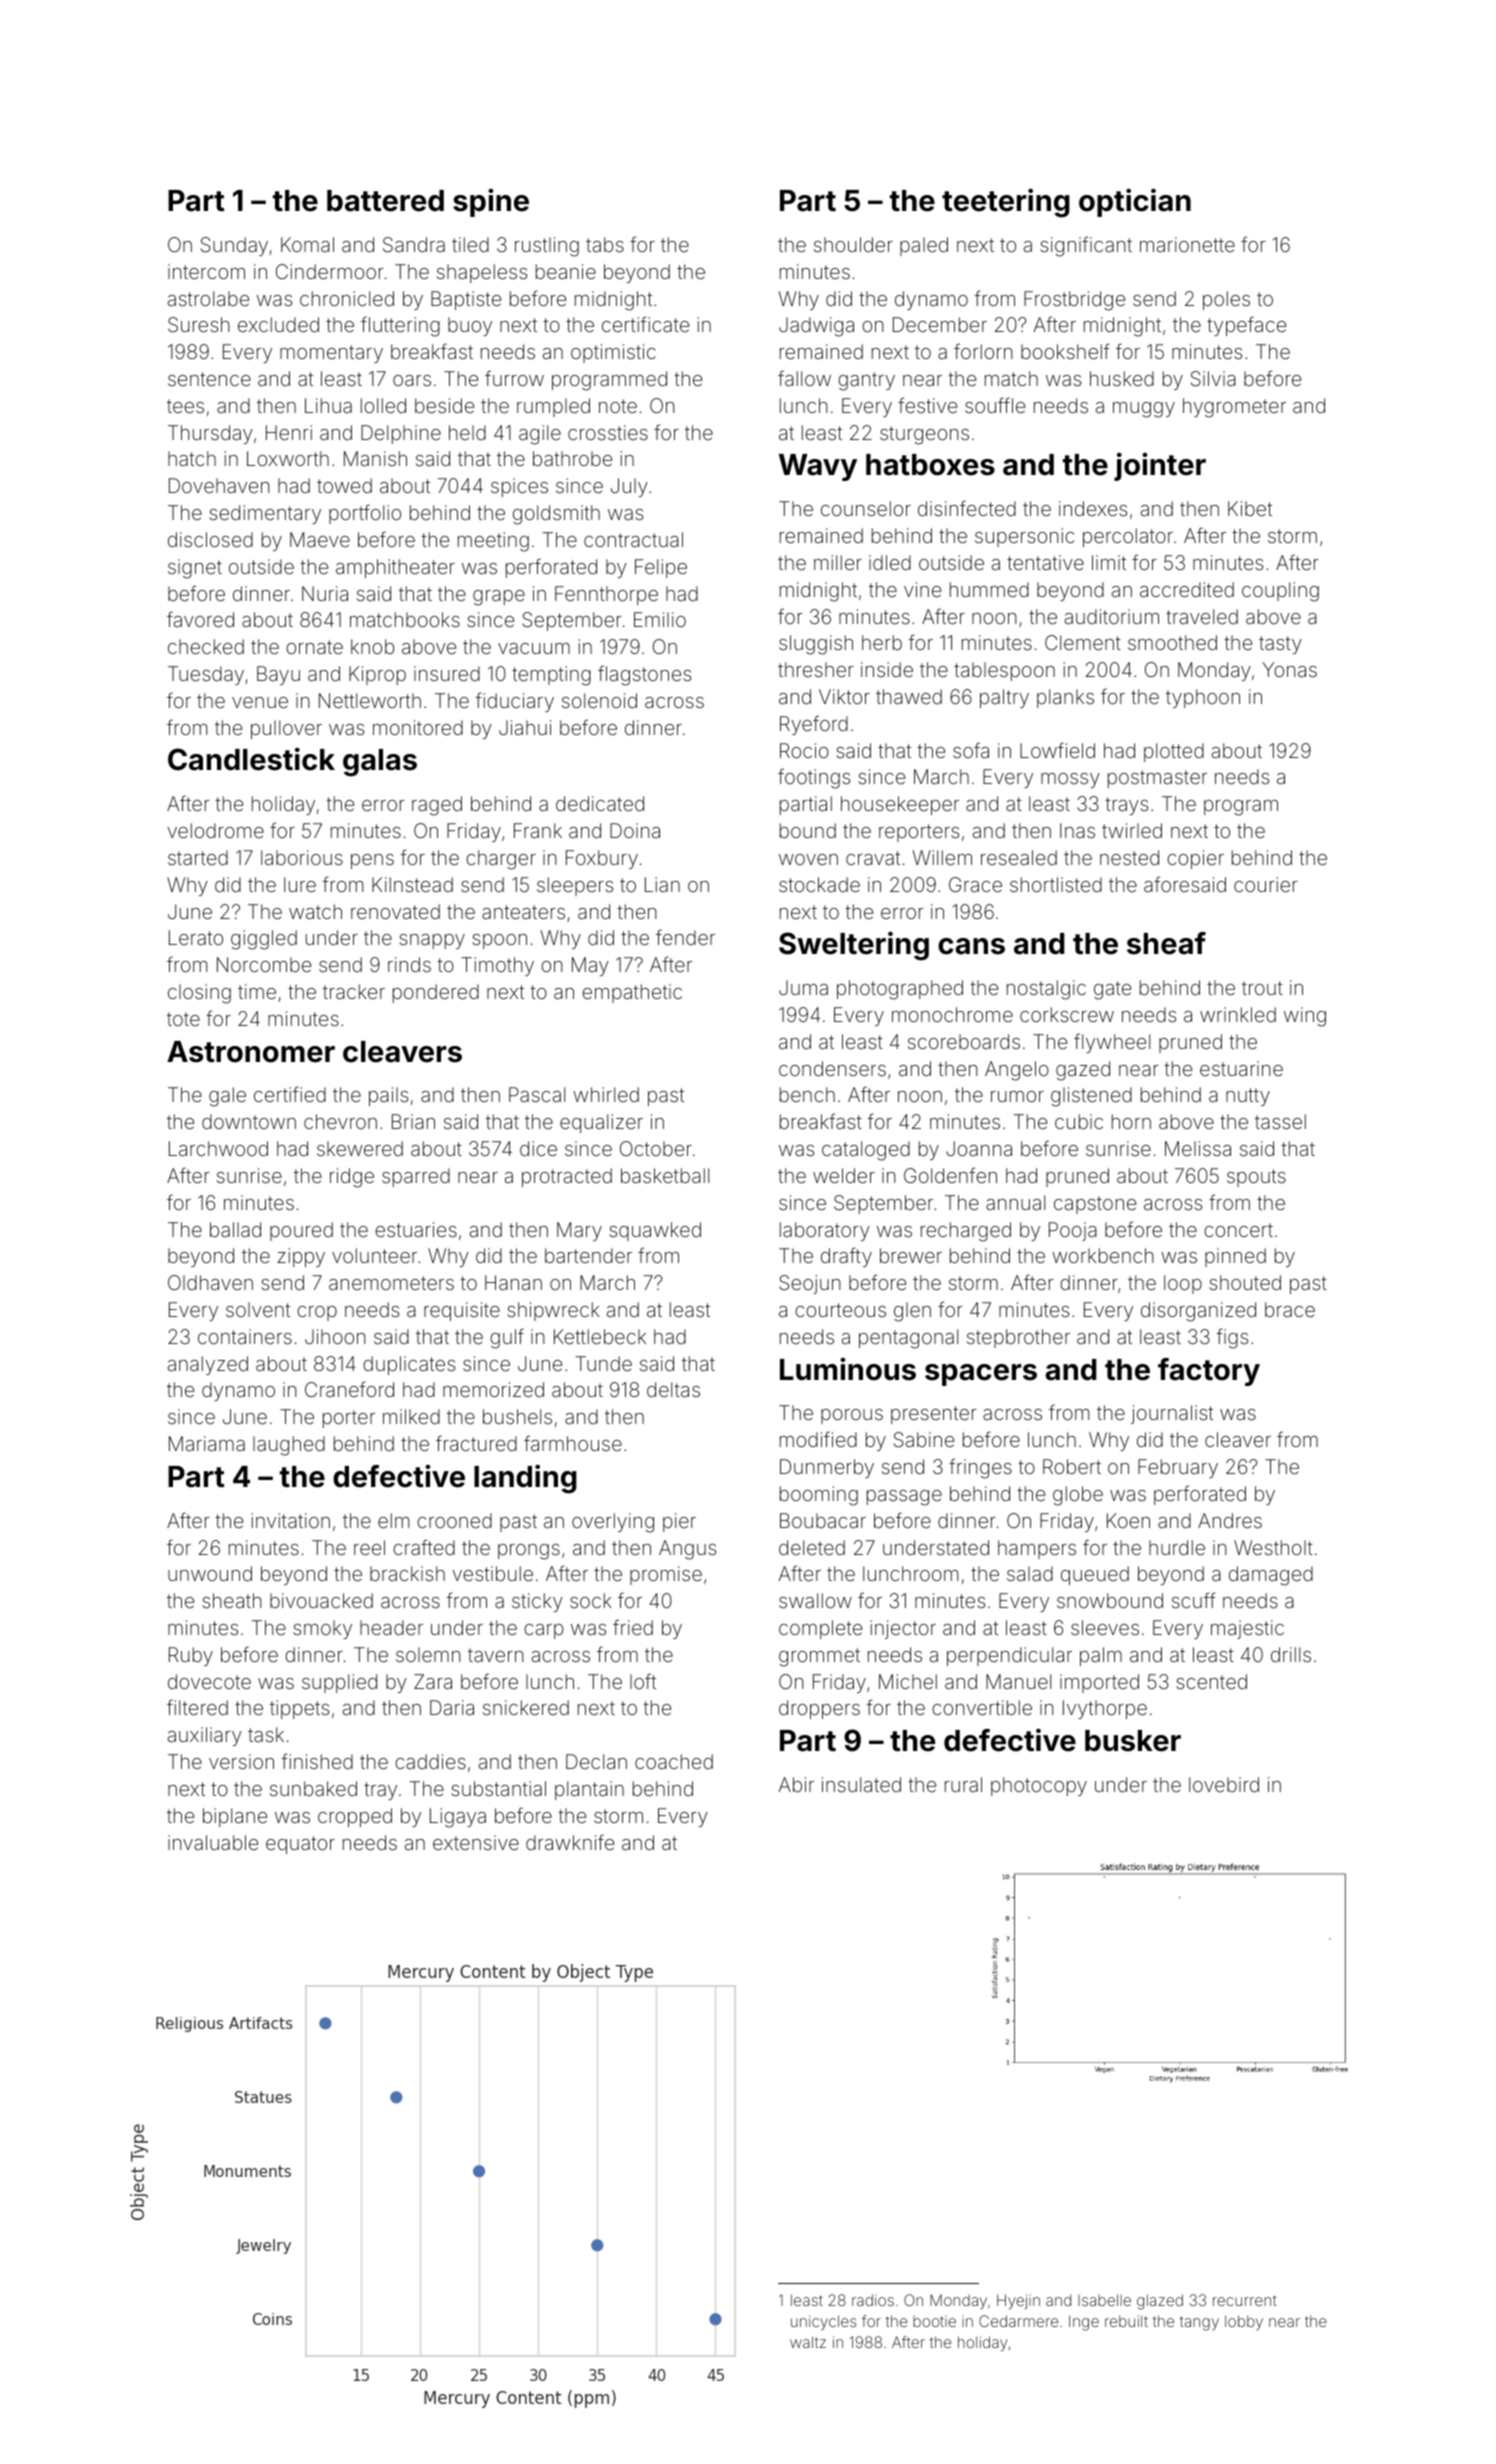  I want to click on hatch, so click(192, 458).
